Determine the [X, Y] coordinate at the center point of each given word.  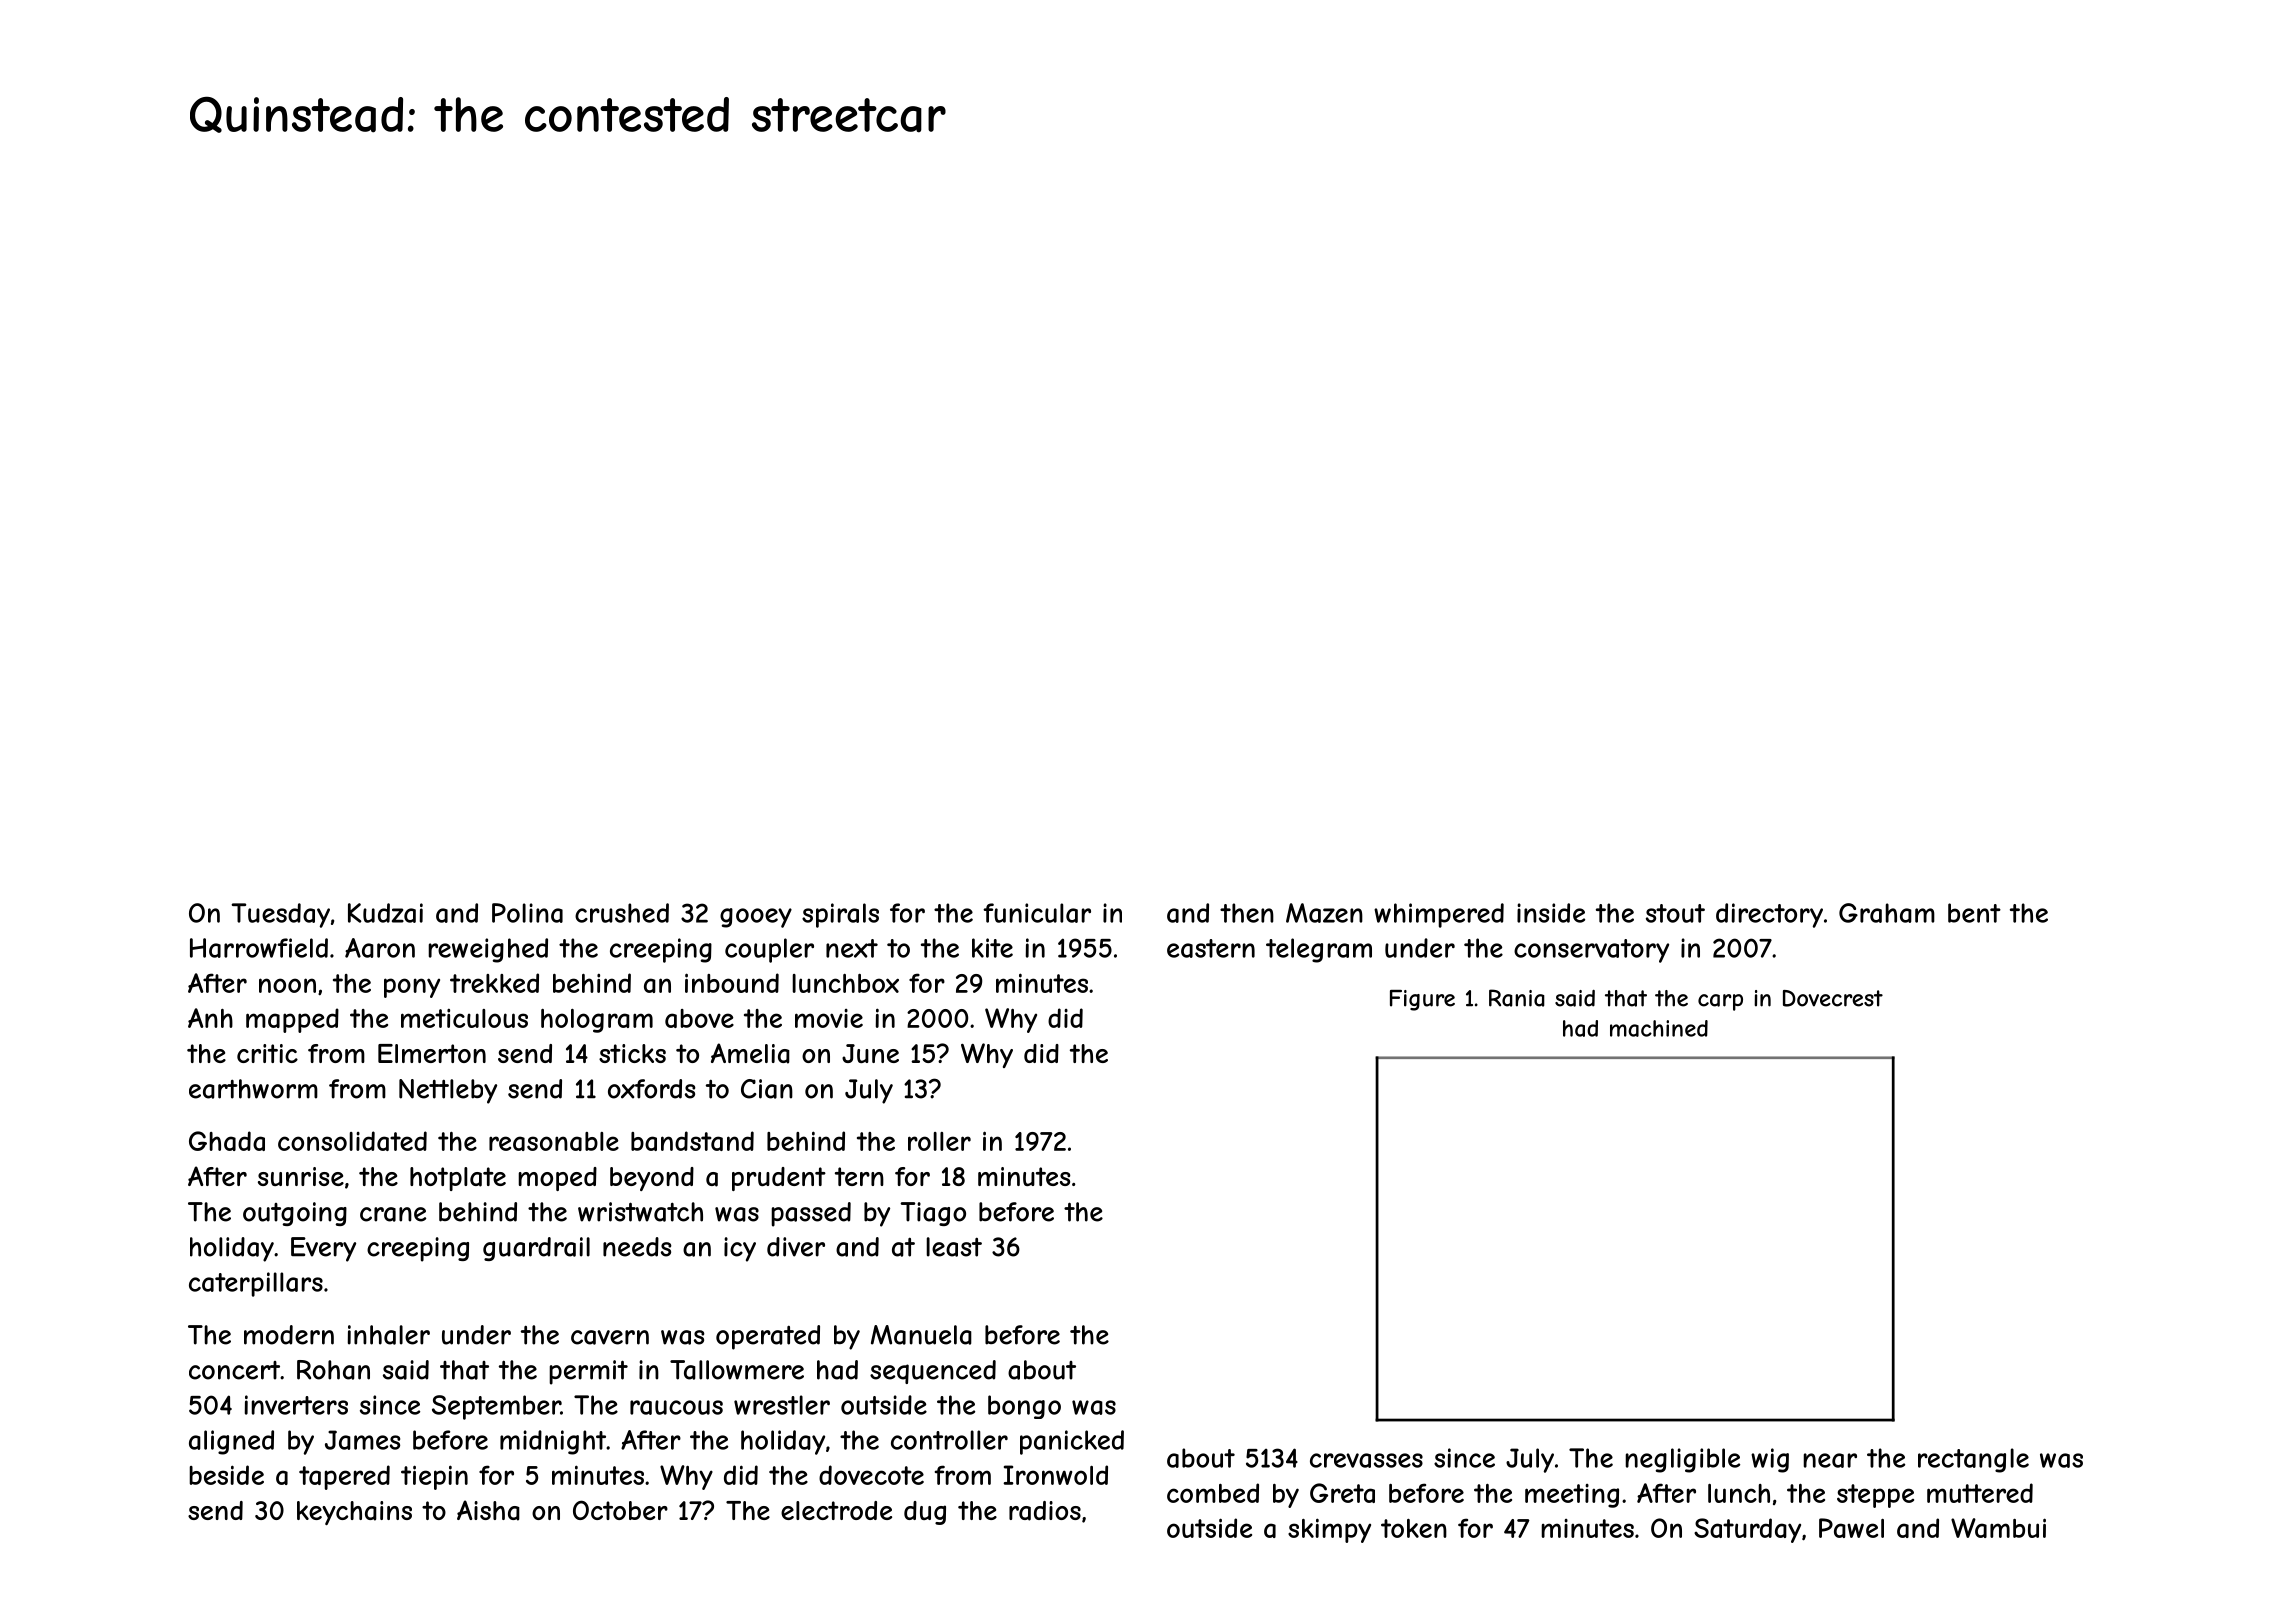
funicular [1037, 913]
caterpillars [256, 1284]
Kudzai [385, 913]
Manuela [921, 1335]
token [1414, 1528]
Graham [1887, 913]
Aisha [488, 1510]
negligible [1682, 1460]
